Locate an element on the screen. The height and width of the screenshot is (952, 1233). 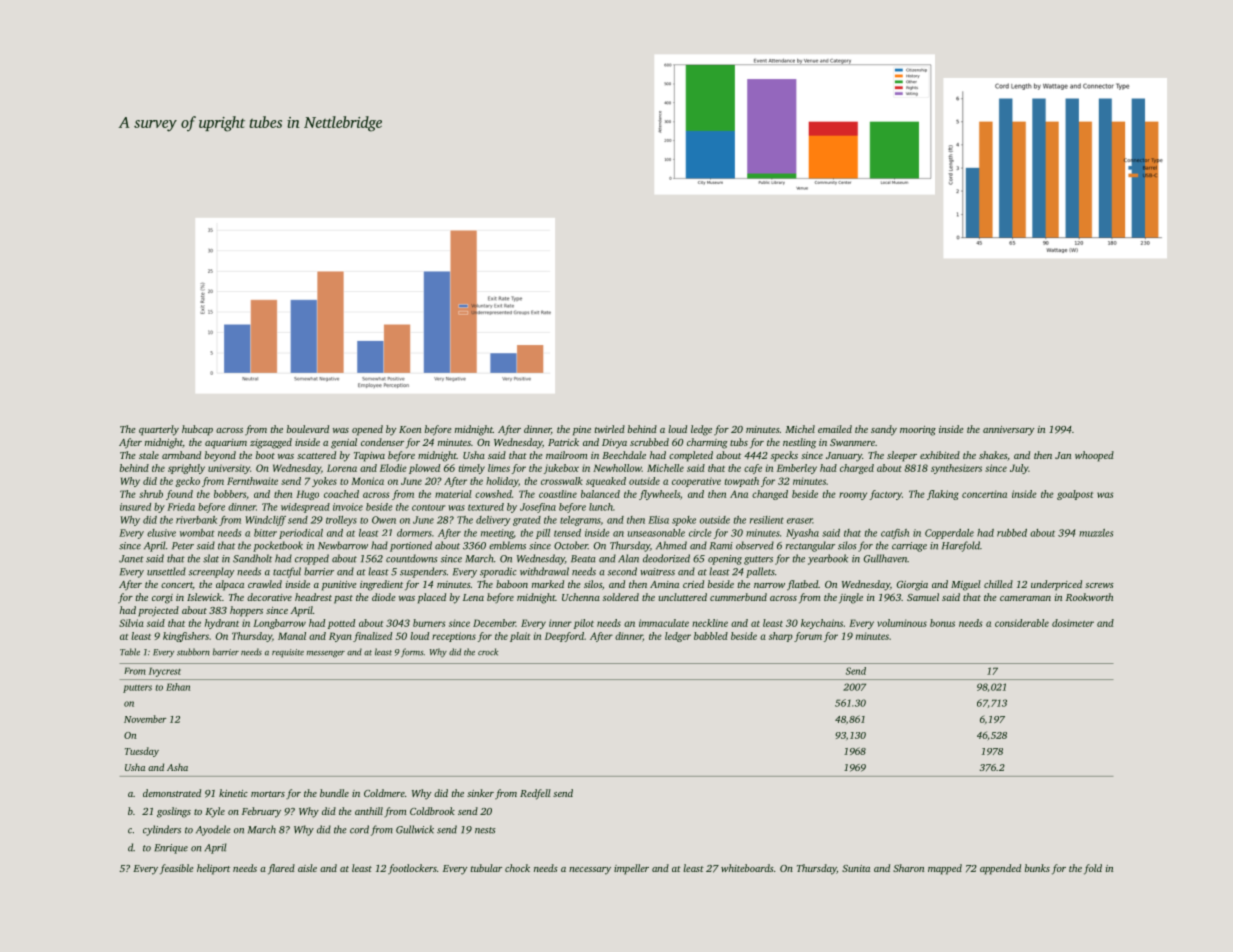
footlockers is located at coordinates (412, 869).
